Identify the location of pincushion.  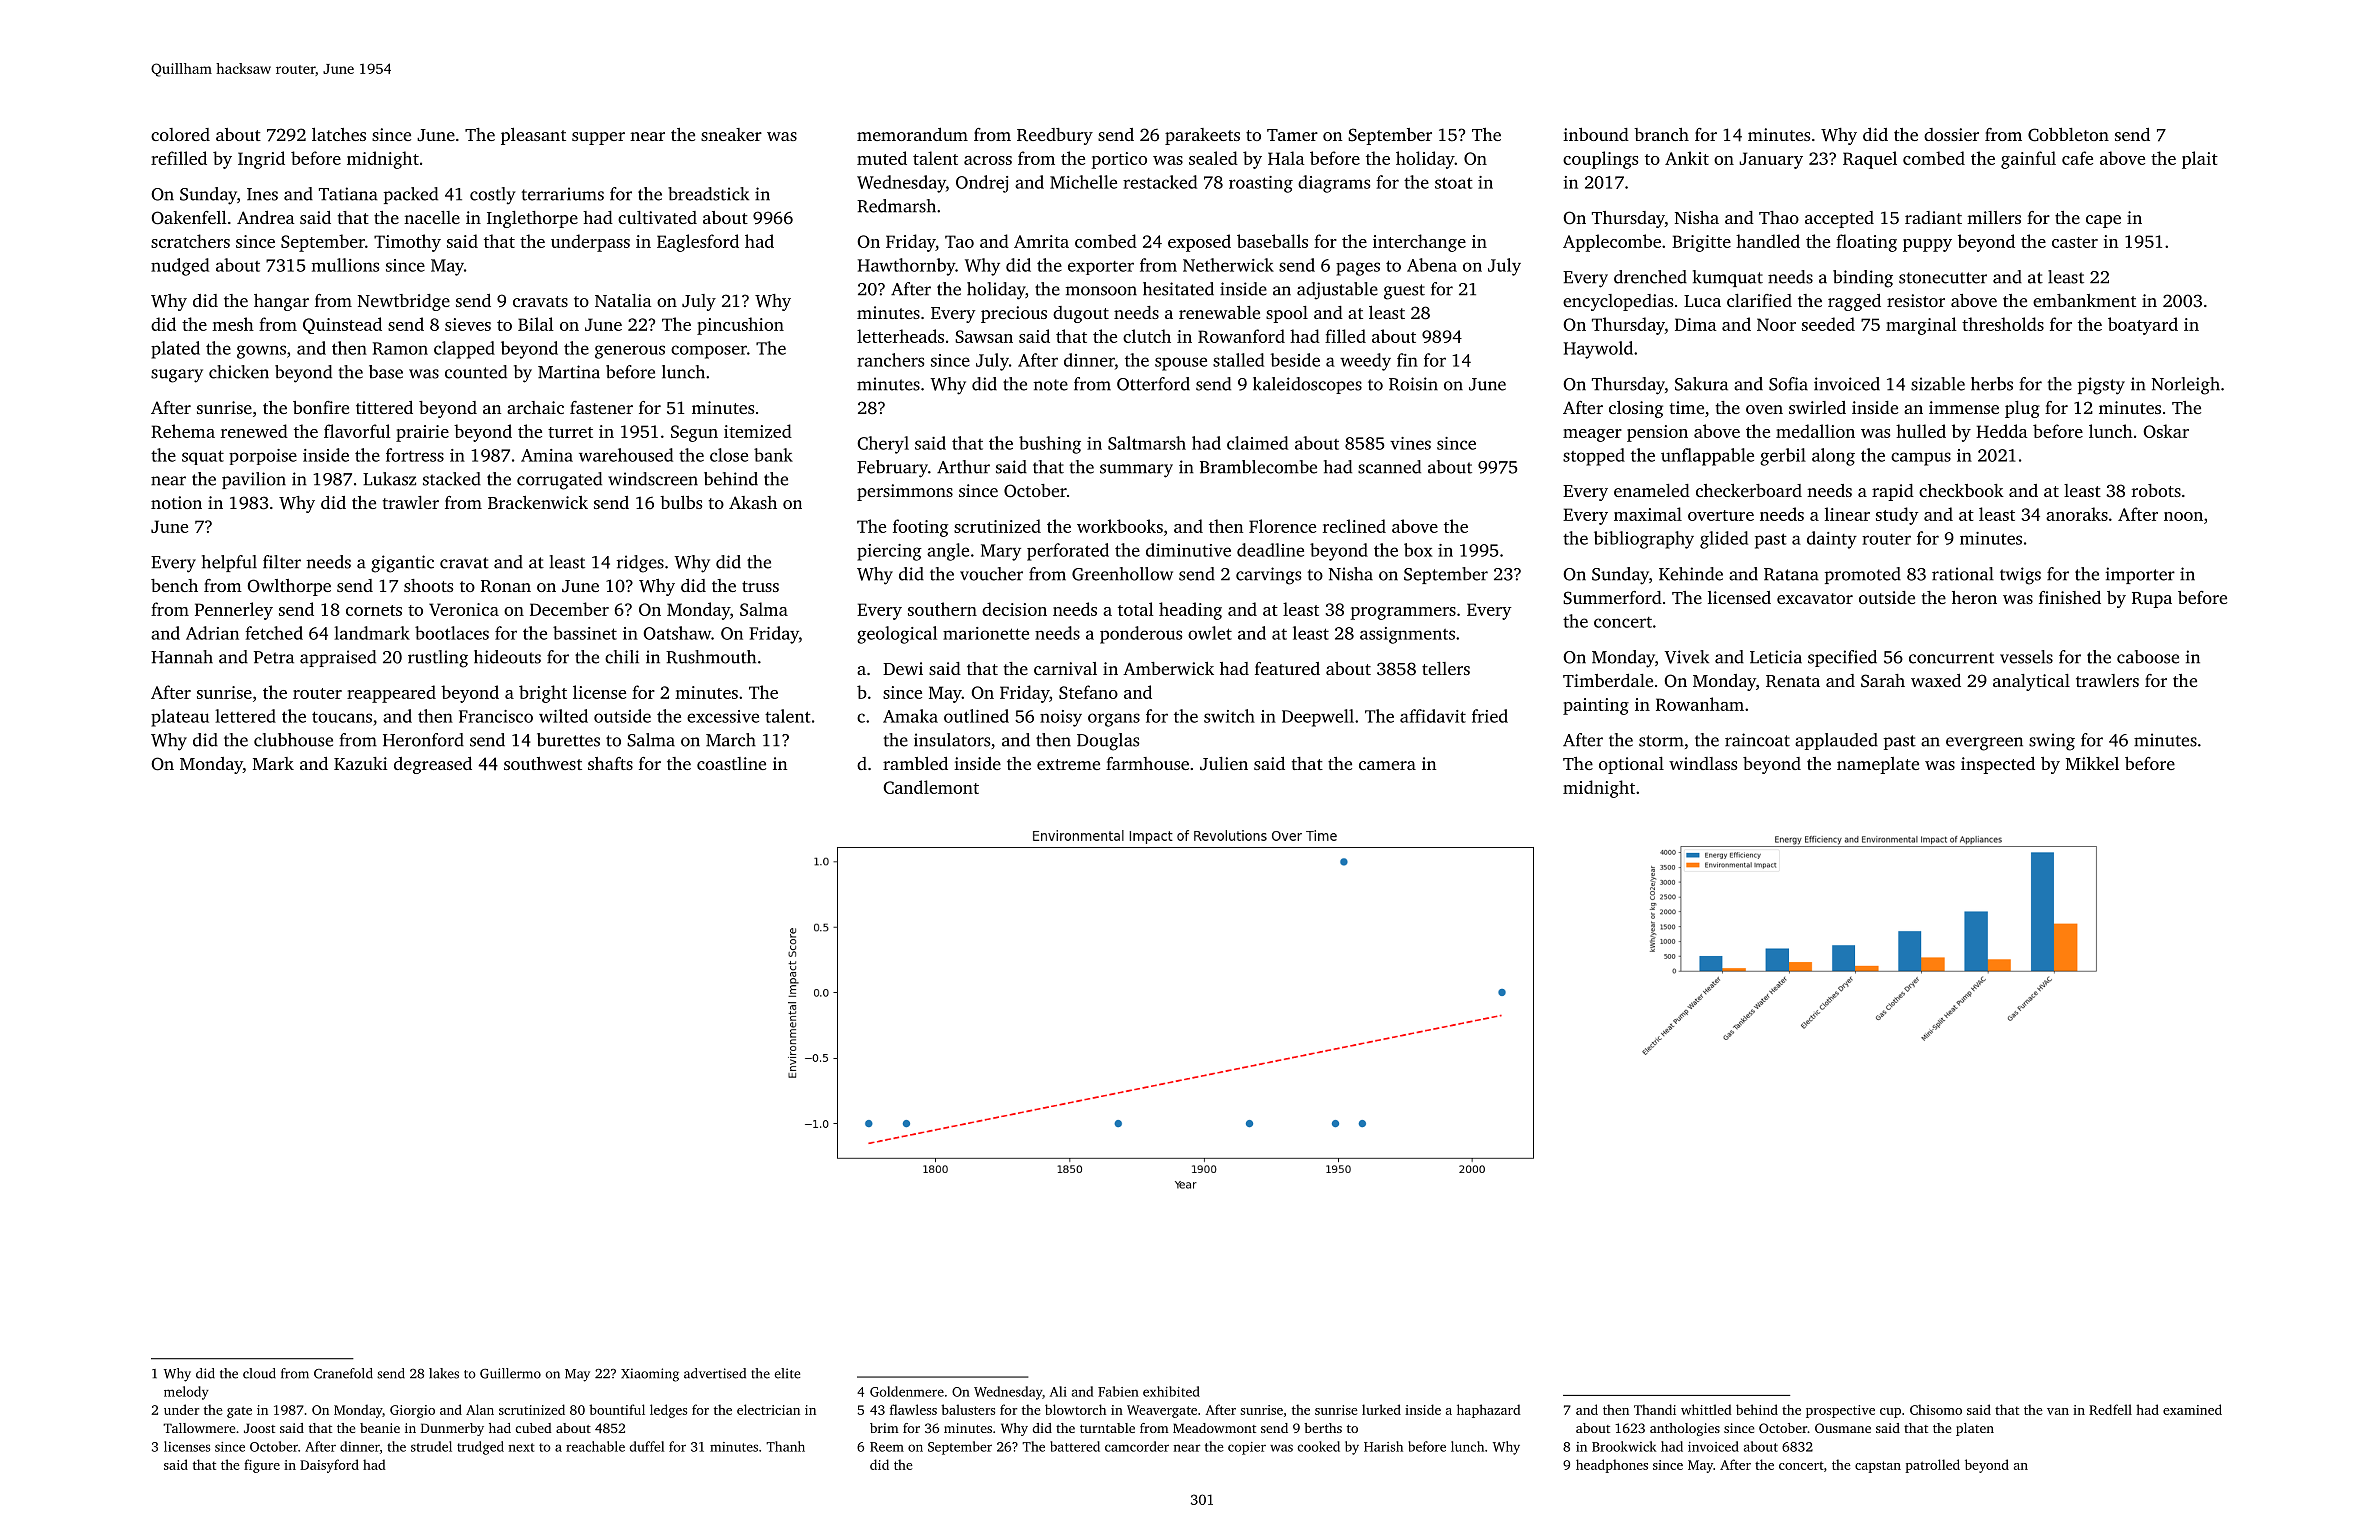
(740, 326).
